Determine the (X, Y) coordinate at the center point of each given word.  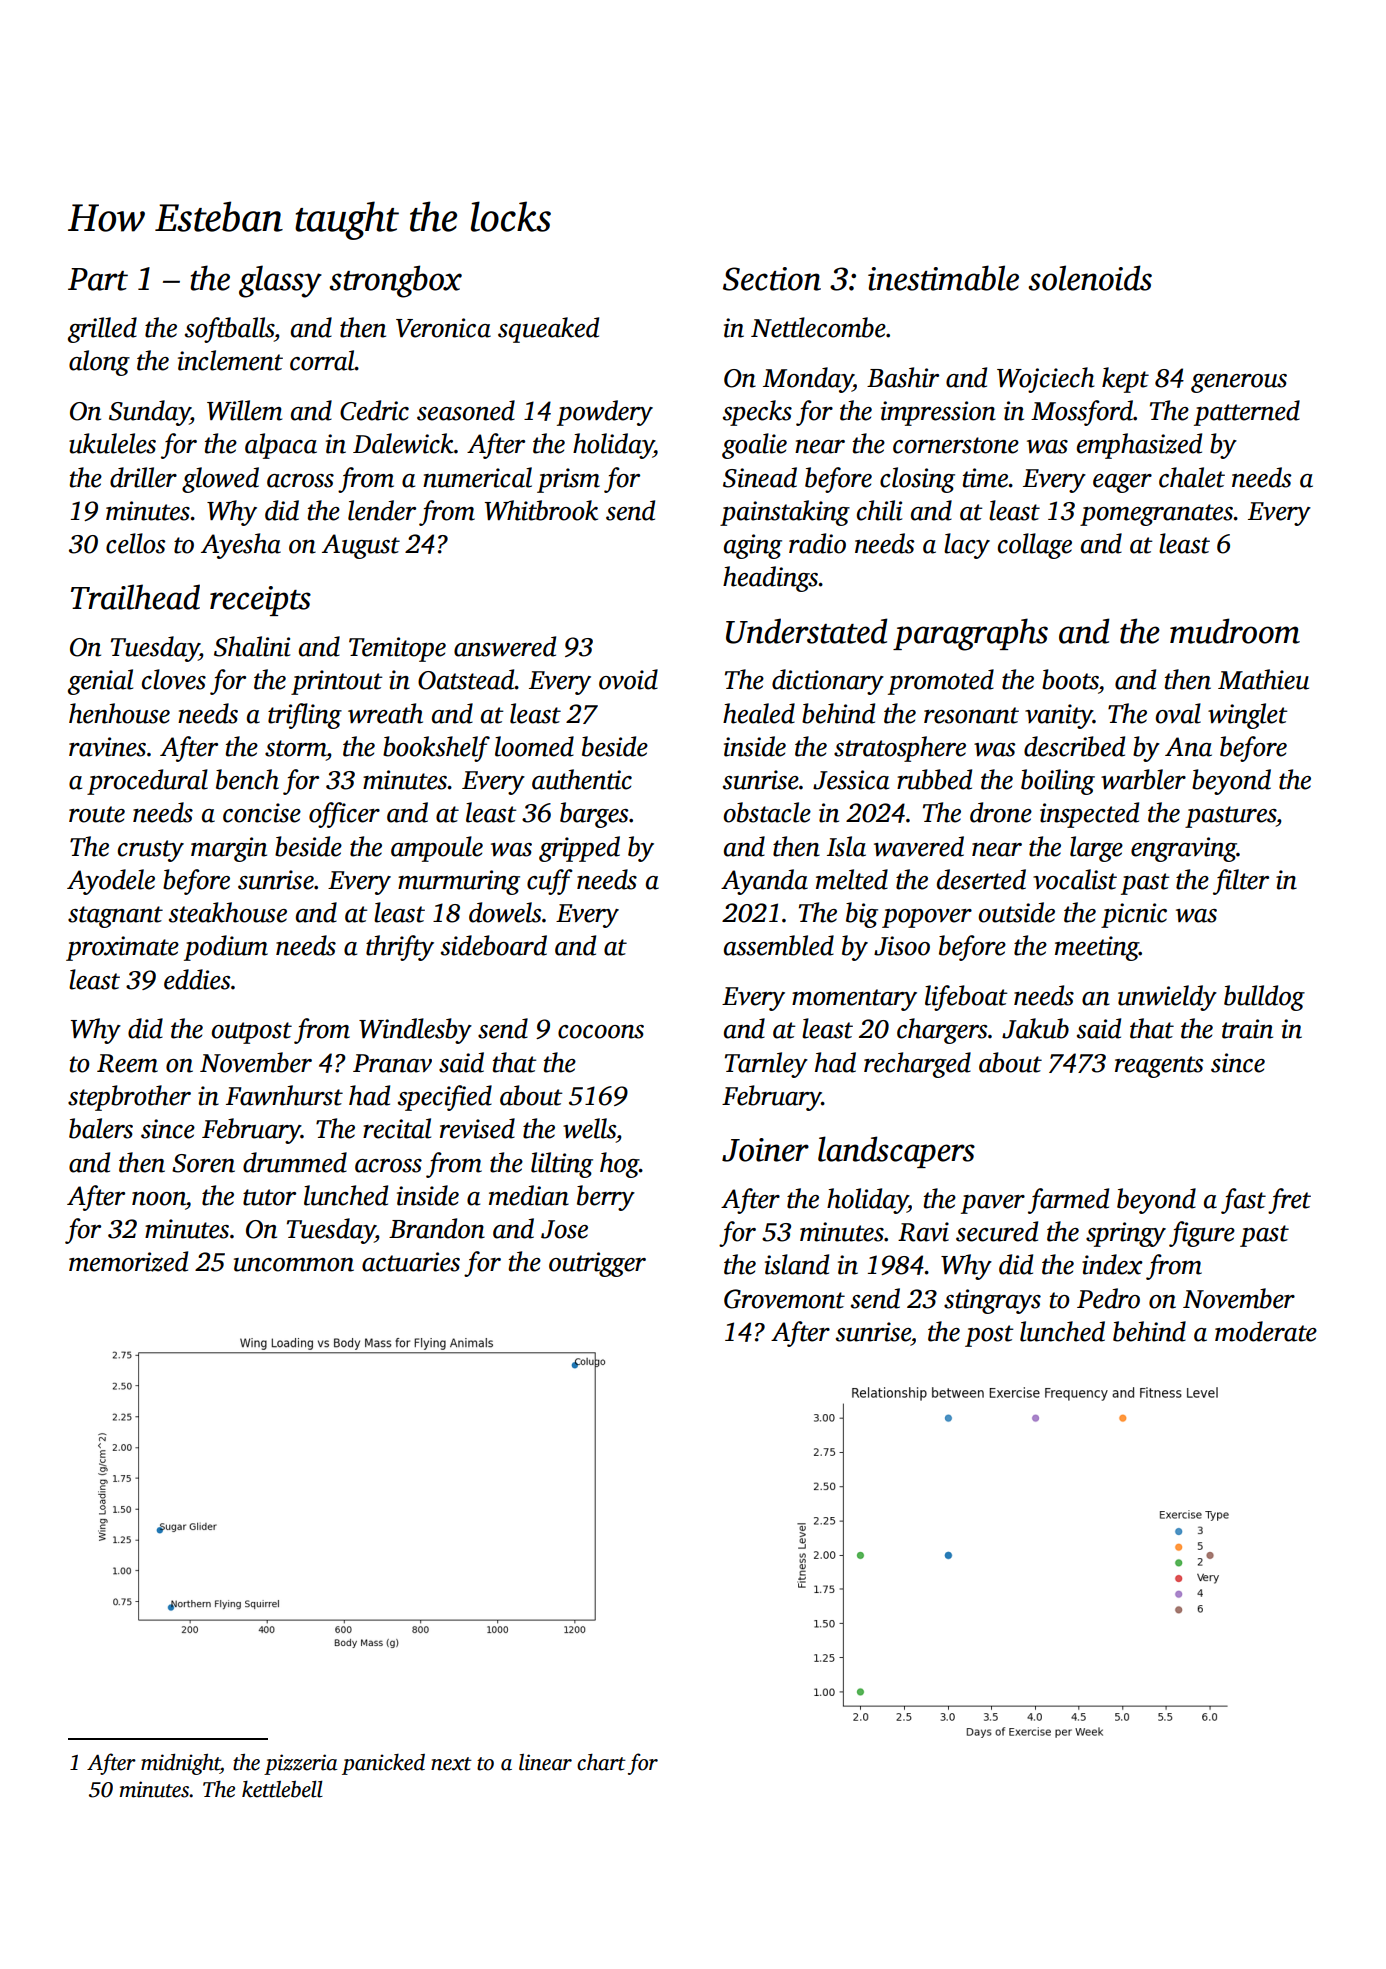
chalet (1192, 477)
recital (397, 1128)
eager (1122, 483)
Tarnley (766, 1065)
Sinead (760, 477)
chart (601, 1762)
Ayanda (764, 882)
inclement (230, 360)
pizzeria (301, 1764)
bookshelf (436, 749)
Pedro (1108, 1298)
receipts (260, 601)
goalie (754, 446)
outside (1016, 912)
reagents (1159, 1067)
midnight (180, 1764)
